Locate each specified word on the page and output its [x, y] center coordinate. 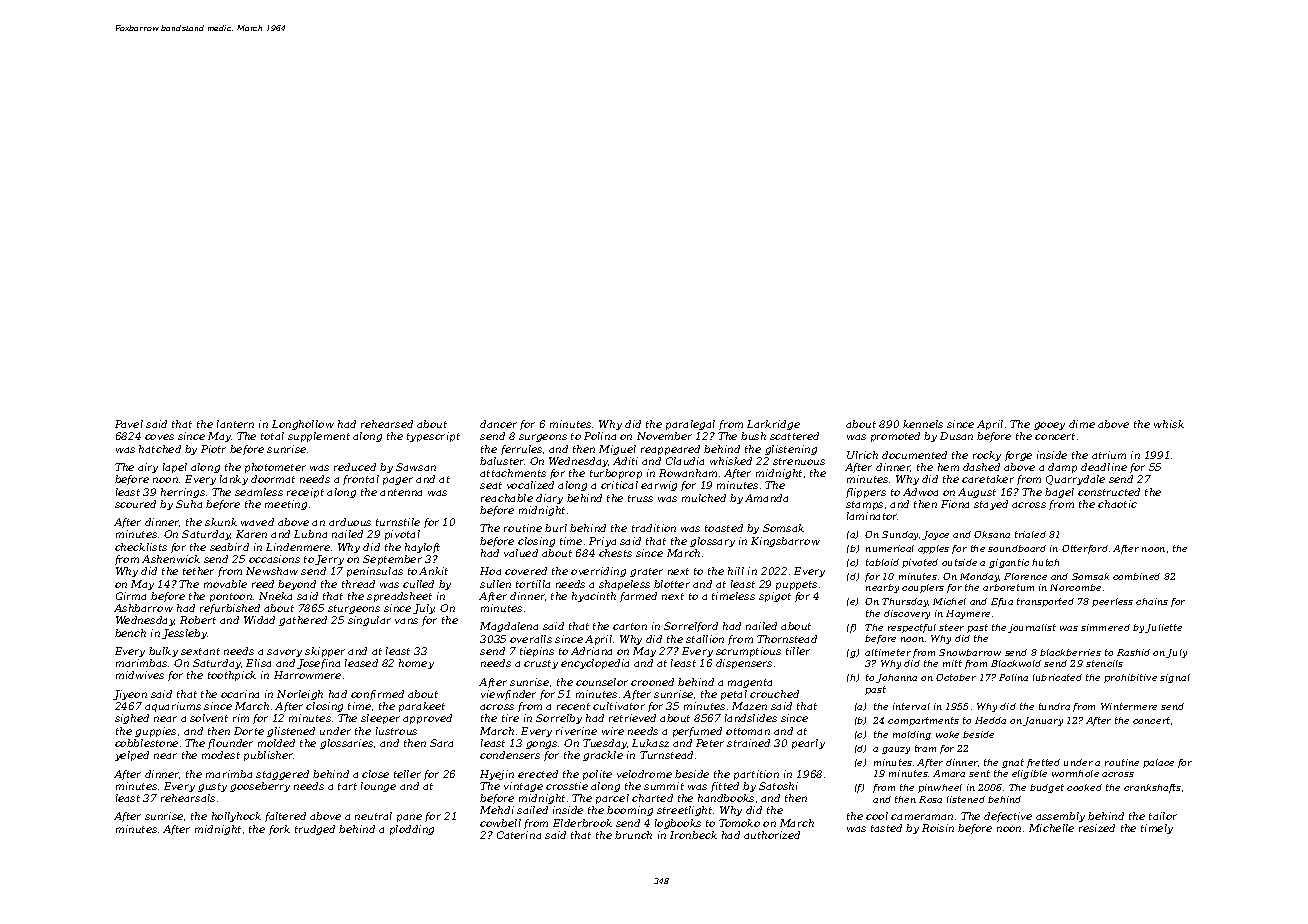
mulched [704, 498]
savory [284, 653]
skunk [221, 522]
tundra [1054, 706]
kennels [923, 424]
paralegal [690, 425]
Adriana [591, 651]
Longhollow [303, 425]
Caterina [519, 835]
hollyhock [236, 817]
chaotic [1117, 504]
